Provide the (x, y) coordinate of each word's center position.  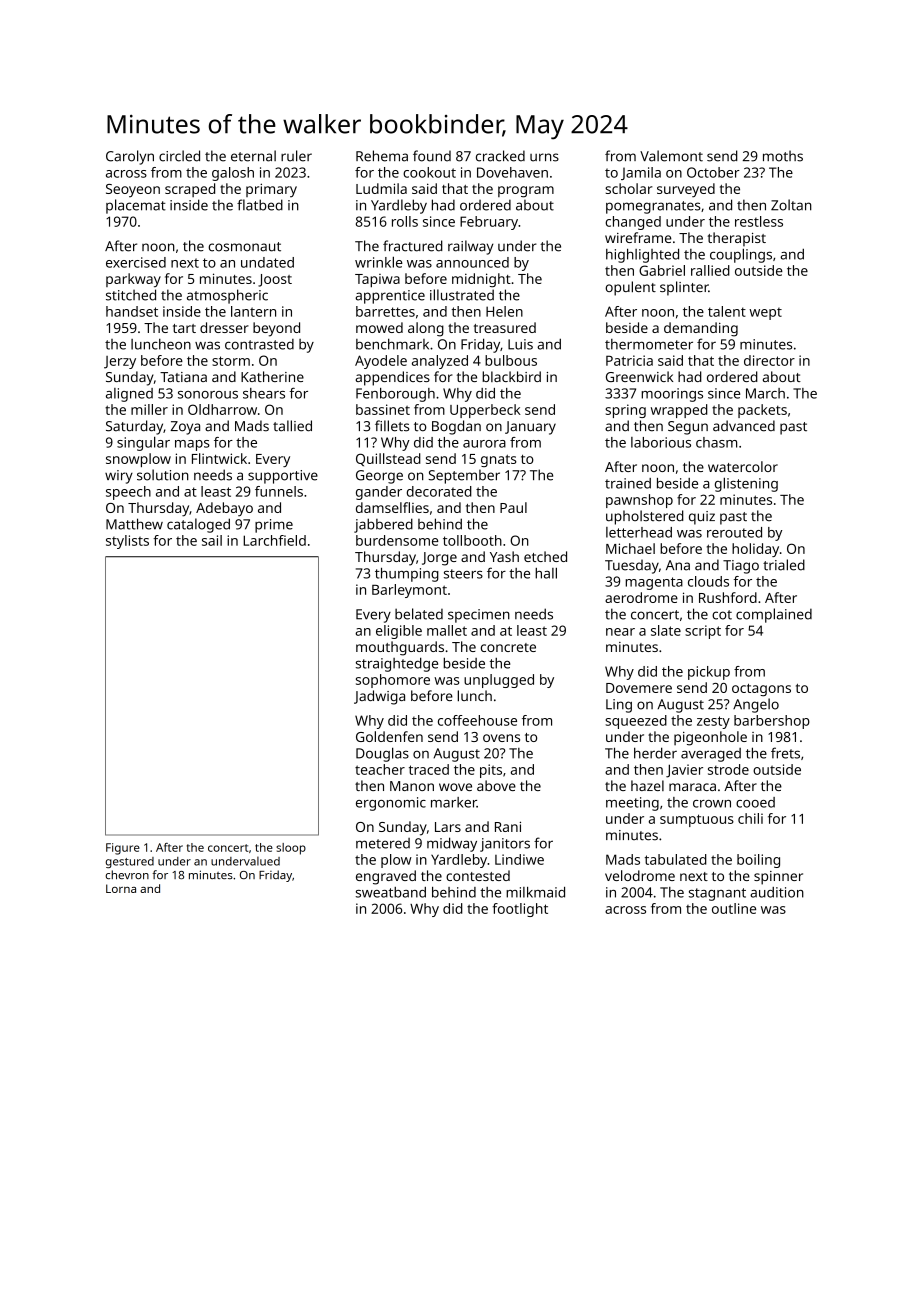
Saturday (134, 427)
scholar (629, 188)
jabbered (383, 525)
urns (544, 157)
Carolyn (130, 157)
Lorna (121, 888)
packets (762, 411)
